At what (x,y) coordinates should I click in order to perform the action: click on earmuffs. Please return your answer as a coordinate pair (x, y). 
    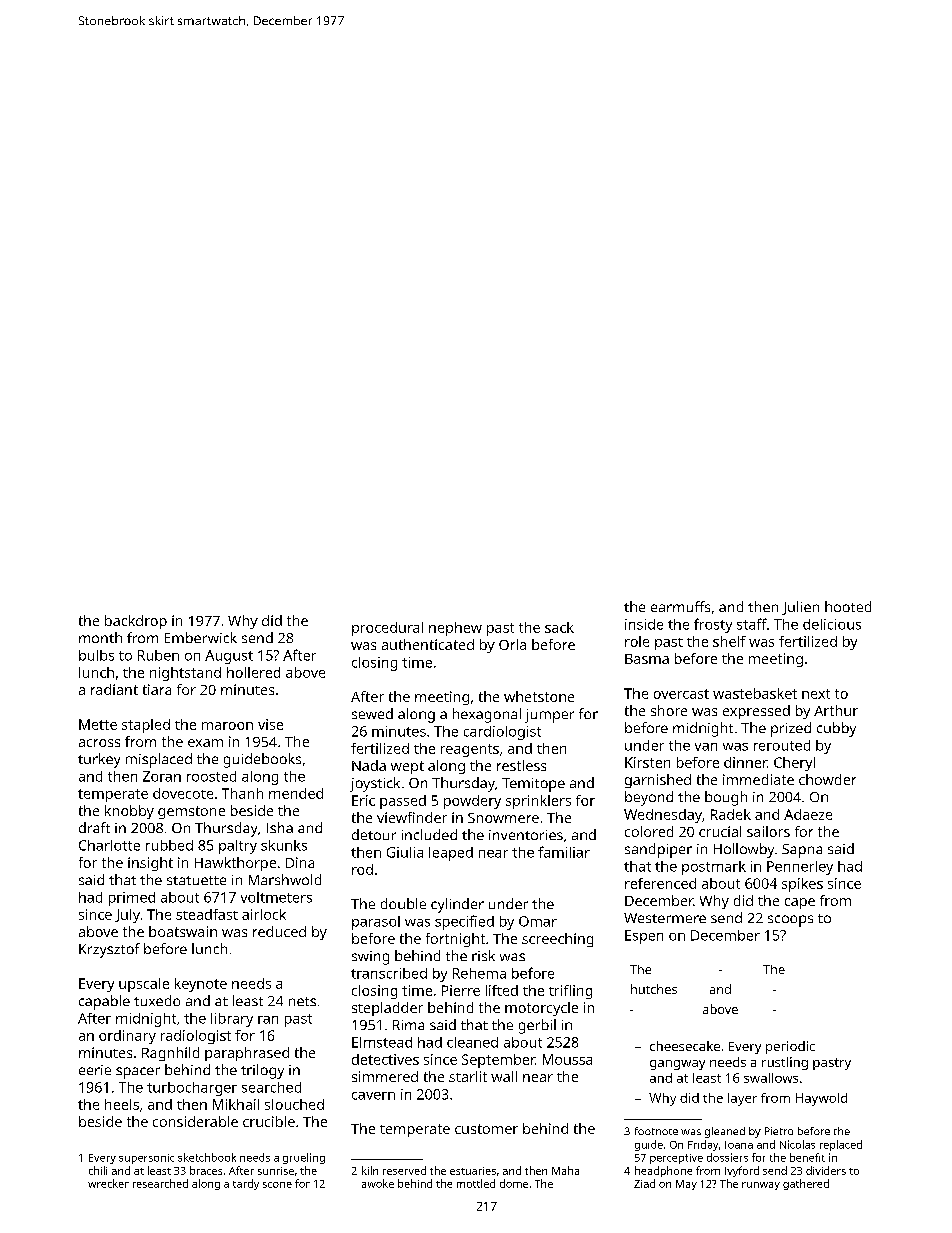
    Looking at the image, I should click on (680, 606).
